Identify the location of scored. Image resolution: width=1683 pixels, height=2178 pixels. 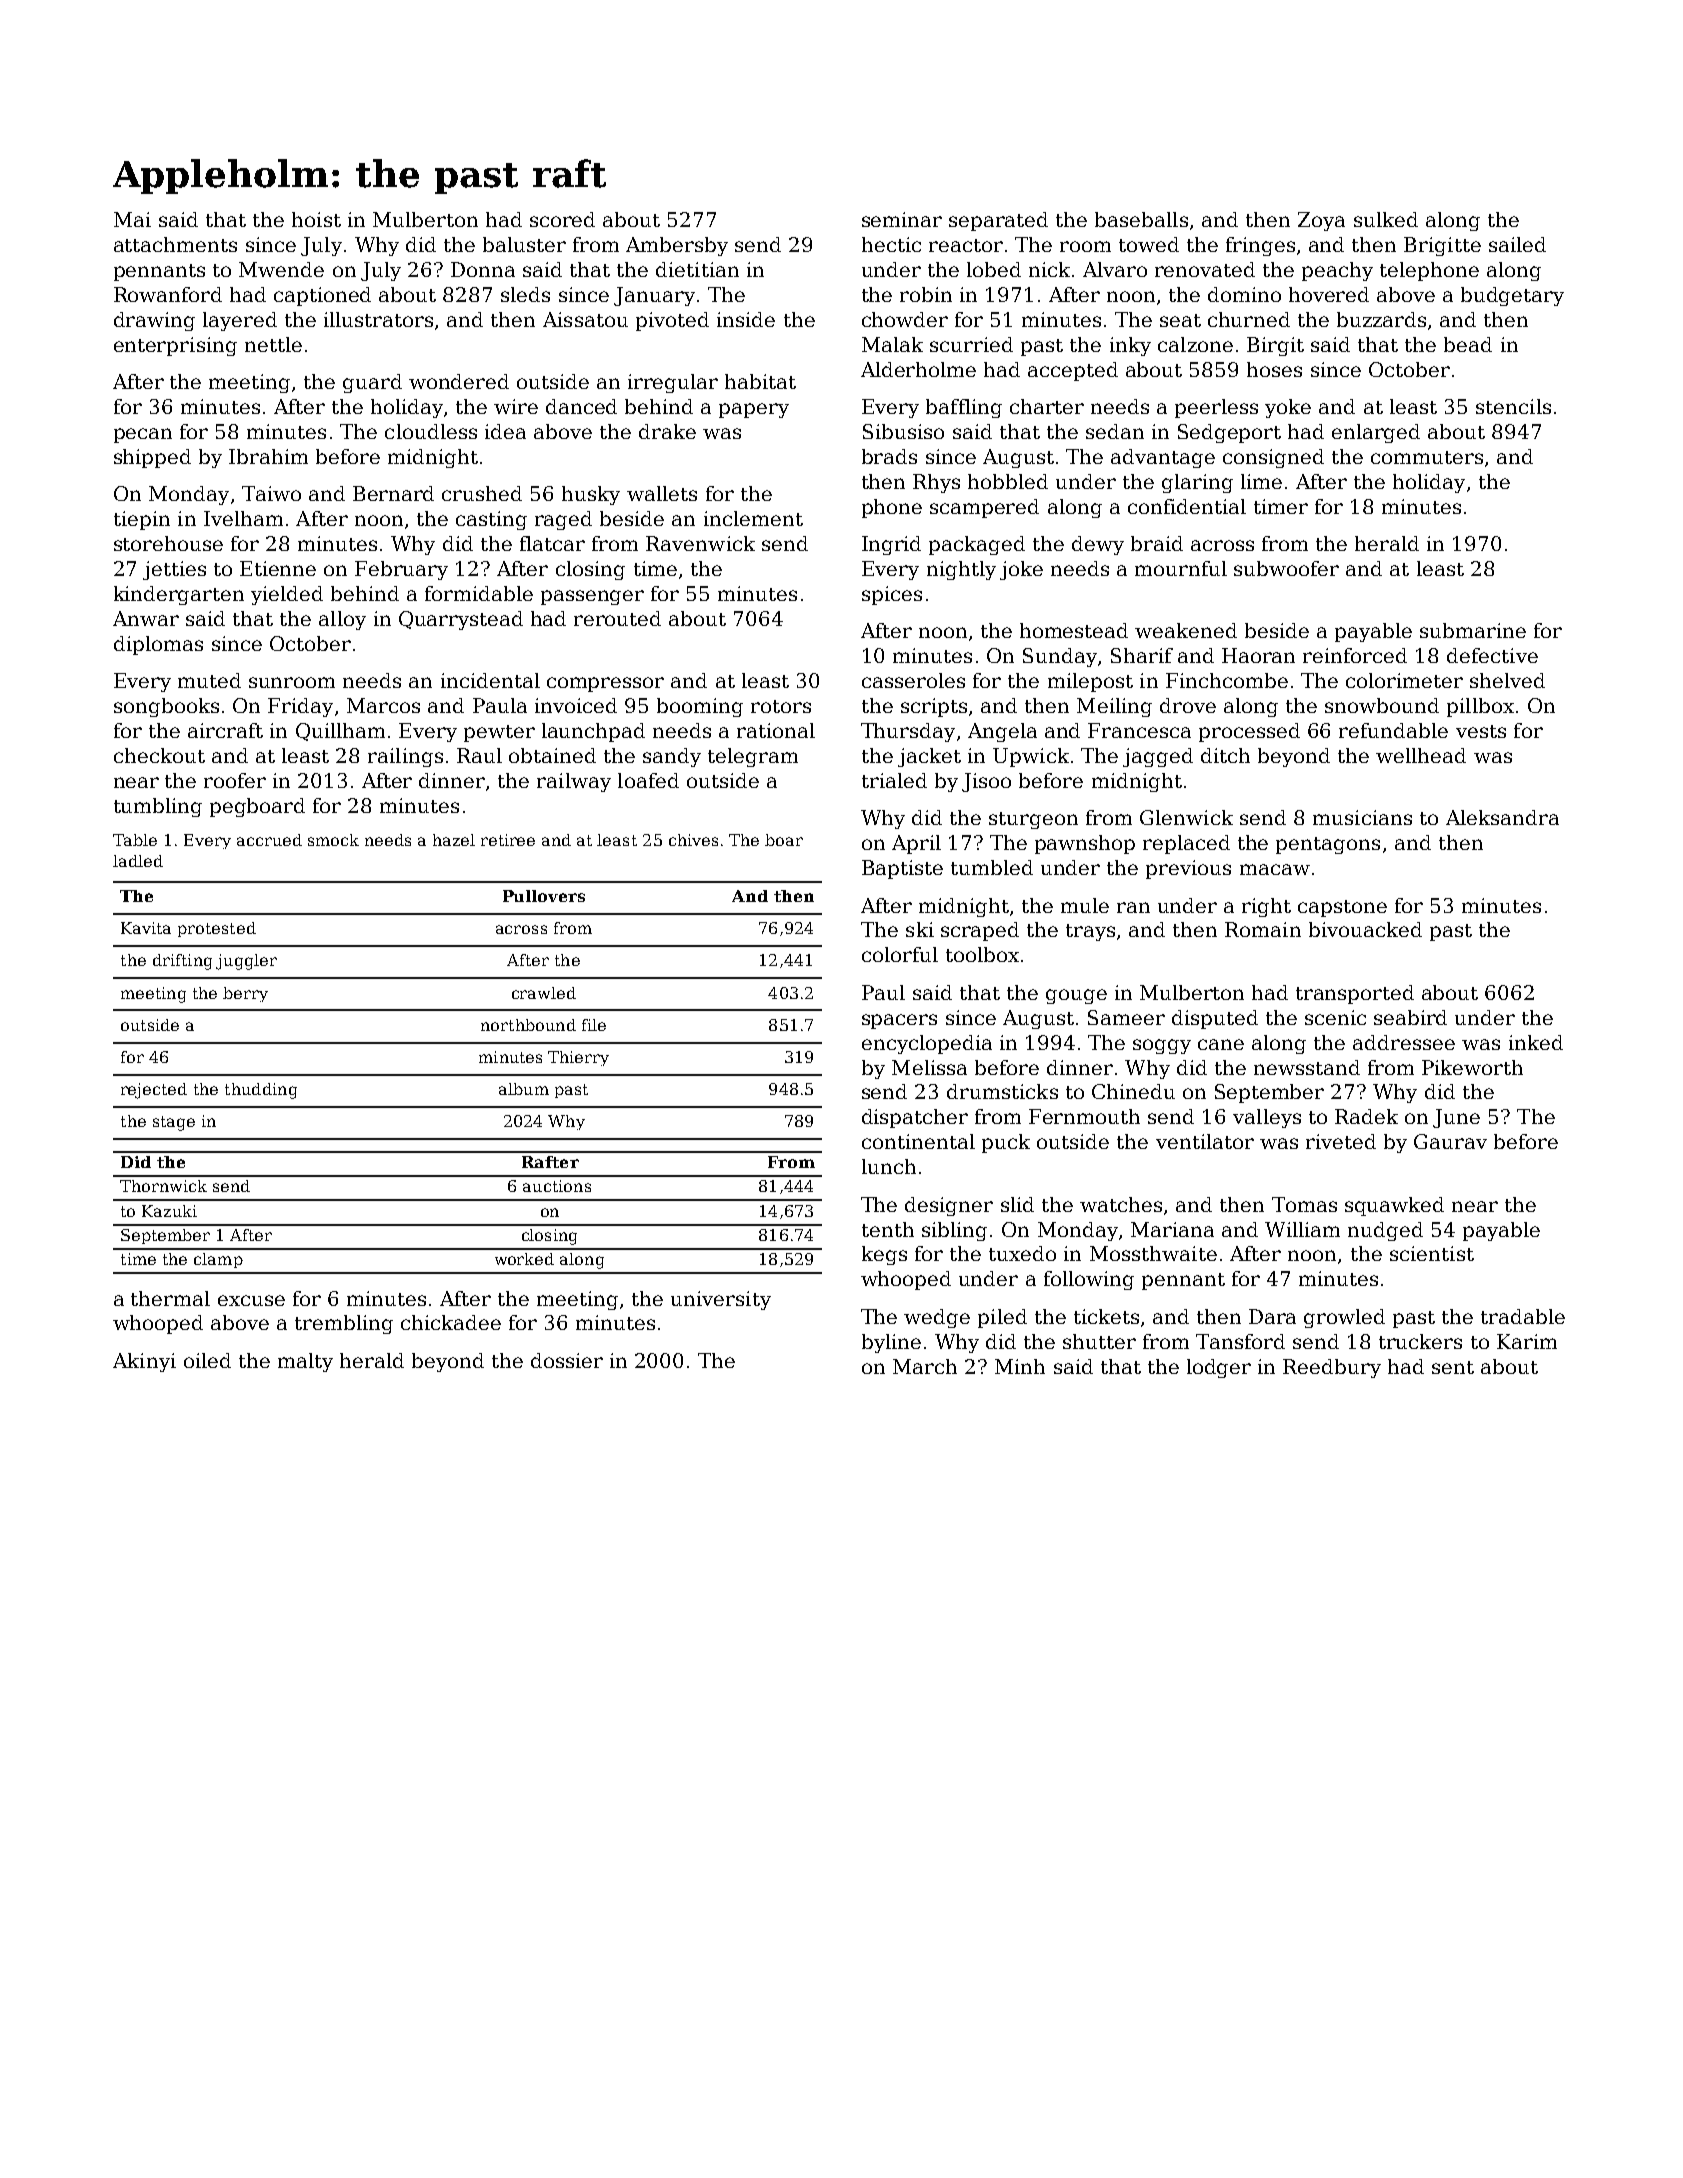
(562, 219).
